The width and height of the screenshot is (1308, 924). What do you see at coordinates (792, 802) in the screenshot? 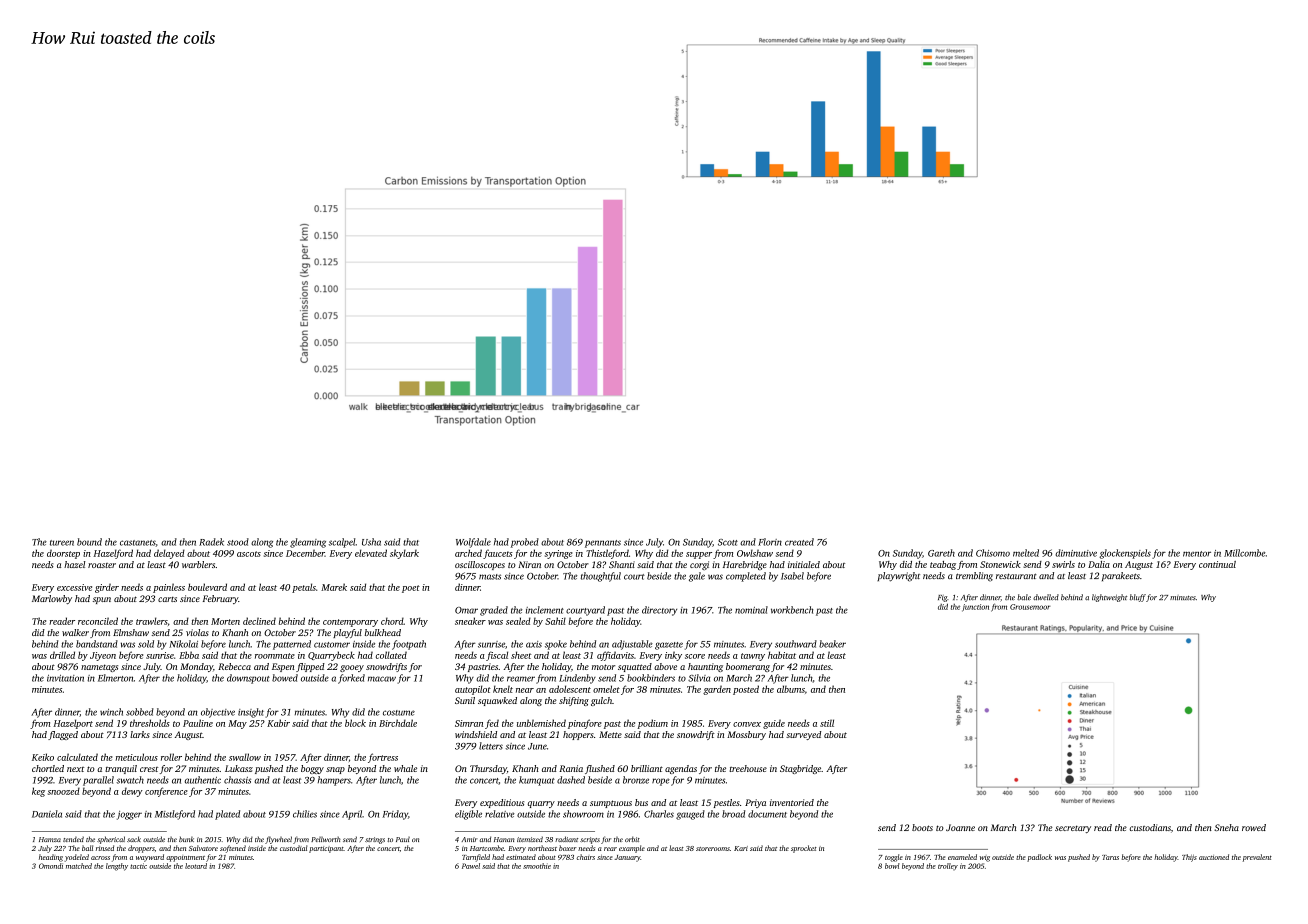
I see `inventoried` at bounding box center [792, 802].
